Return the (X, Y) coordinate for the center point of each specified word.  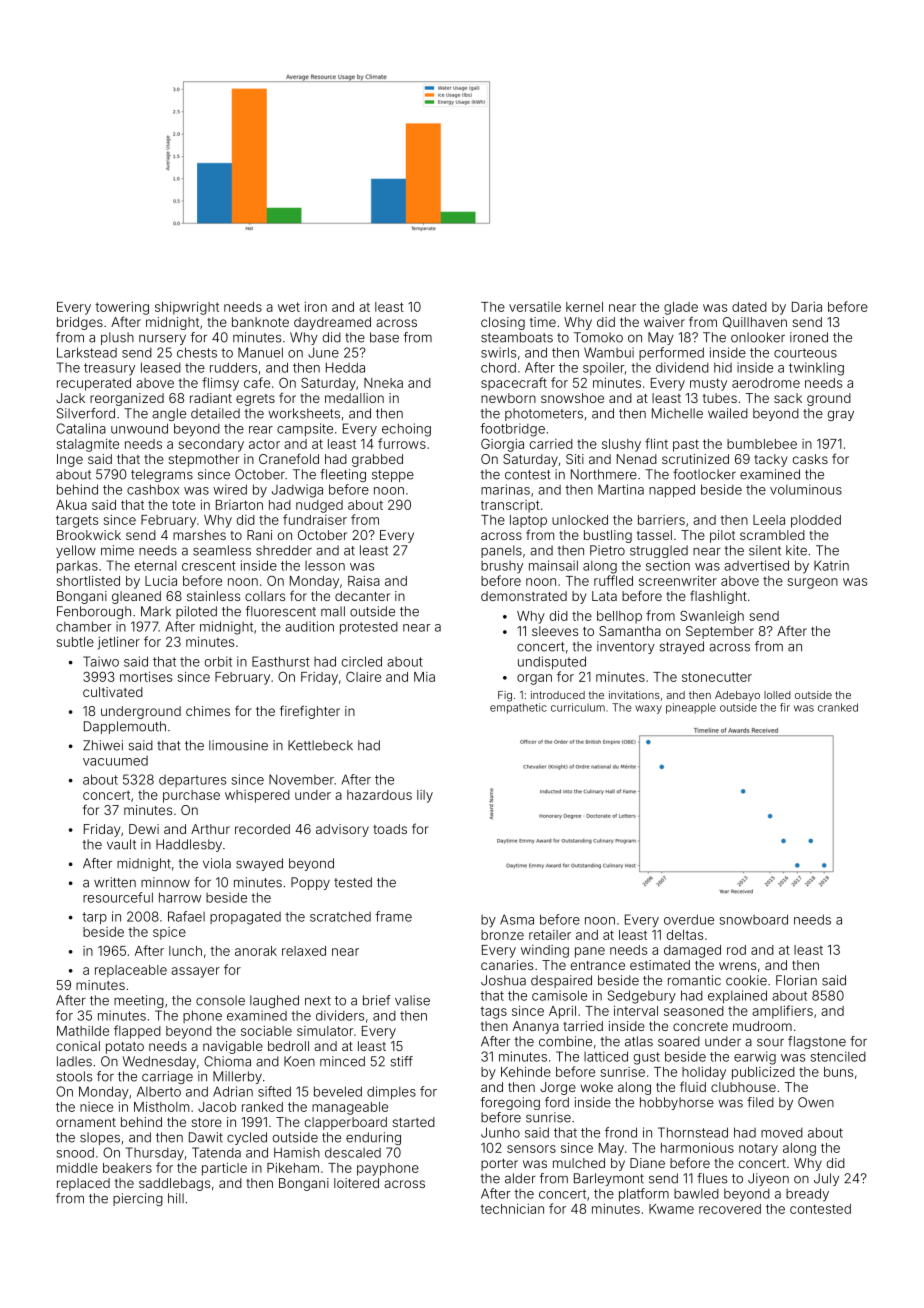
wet (289, 307)
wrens (737, 966)
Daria (807, 307)
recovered (730, 1209)
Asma (517, 919)
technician (512, 1209)
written (115, 882)
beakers (127, 1168)
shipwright (187, 308)
